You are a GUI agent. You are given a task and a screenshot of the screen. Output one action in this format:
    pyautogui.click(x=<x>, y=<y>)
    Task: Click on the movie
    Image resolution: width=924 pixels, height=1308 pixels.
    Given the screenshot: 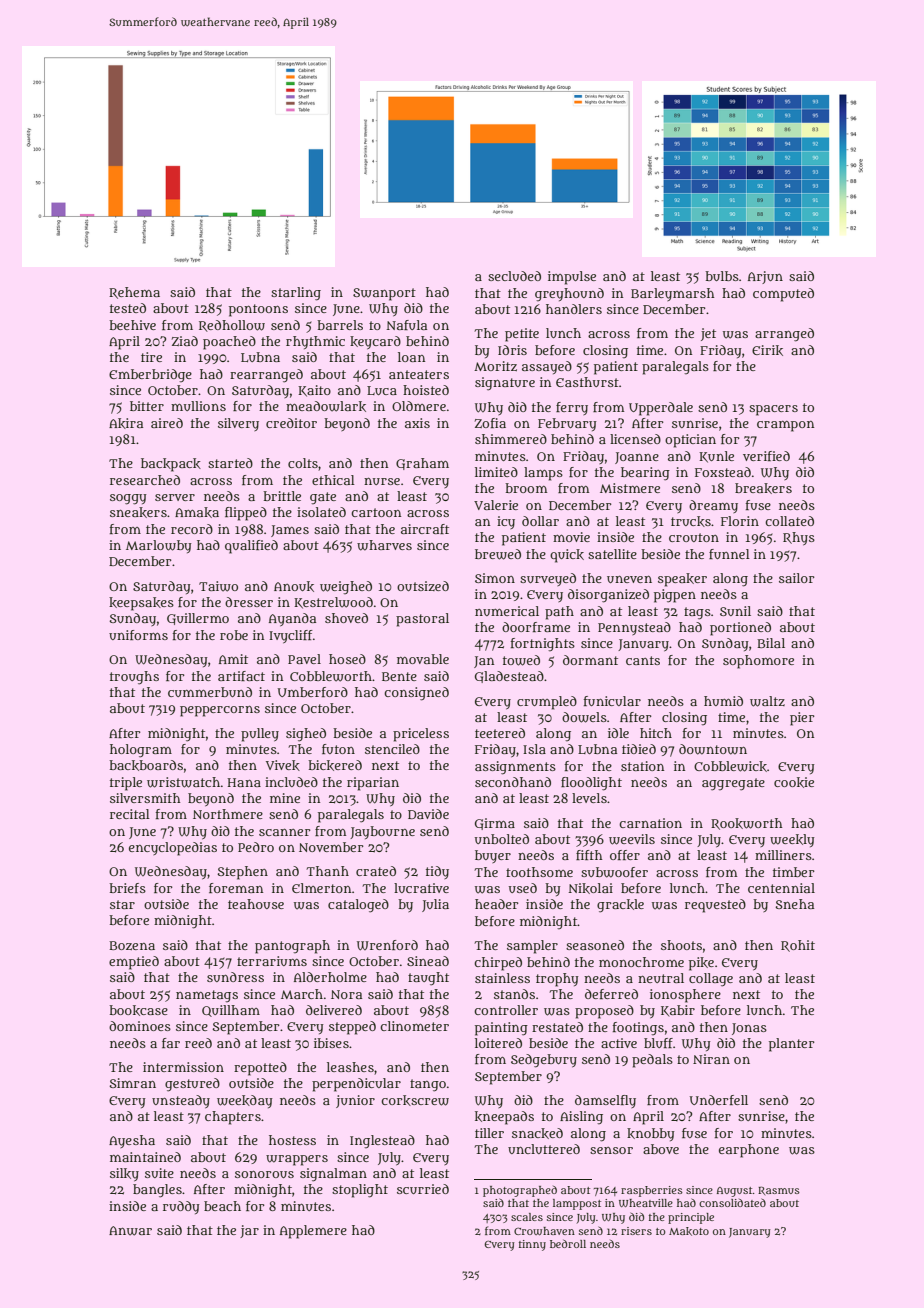 What is the action you would take?
    pyautogui.click(x=571, y=537)
